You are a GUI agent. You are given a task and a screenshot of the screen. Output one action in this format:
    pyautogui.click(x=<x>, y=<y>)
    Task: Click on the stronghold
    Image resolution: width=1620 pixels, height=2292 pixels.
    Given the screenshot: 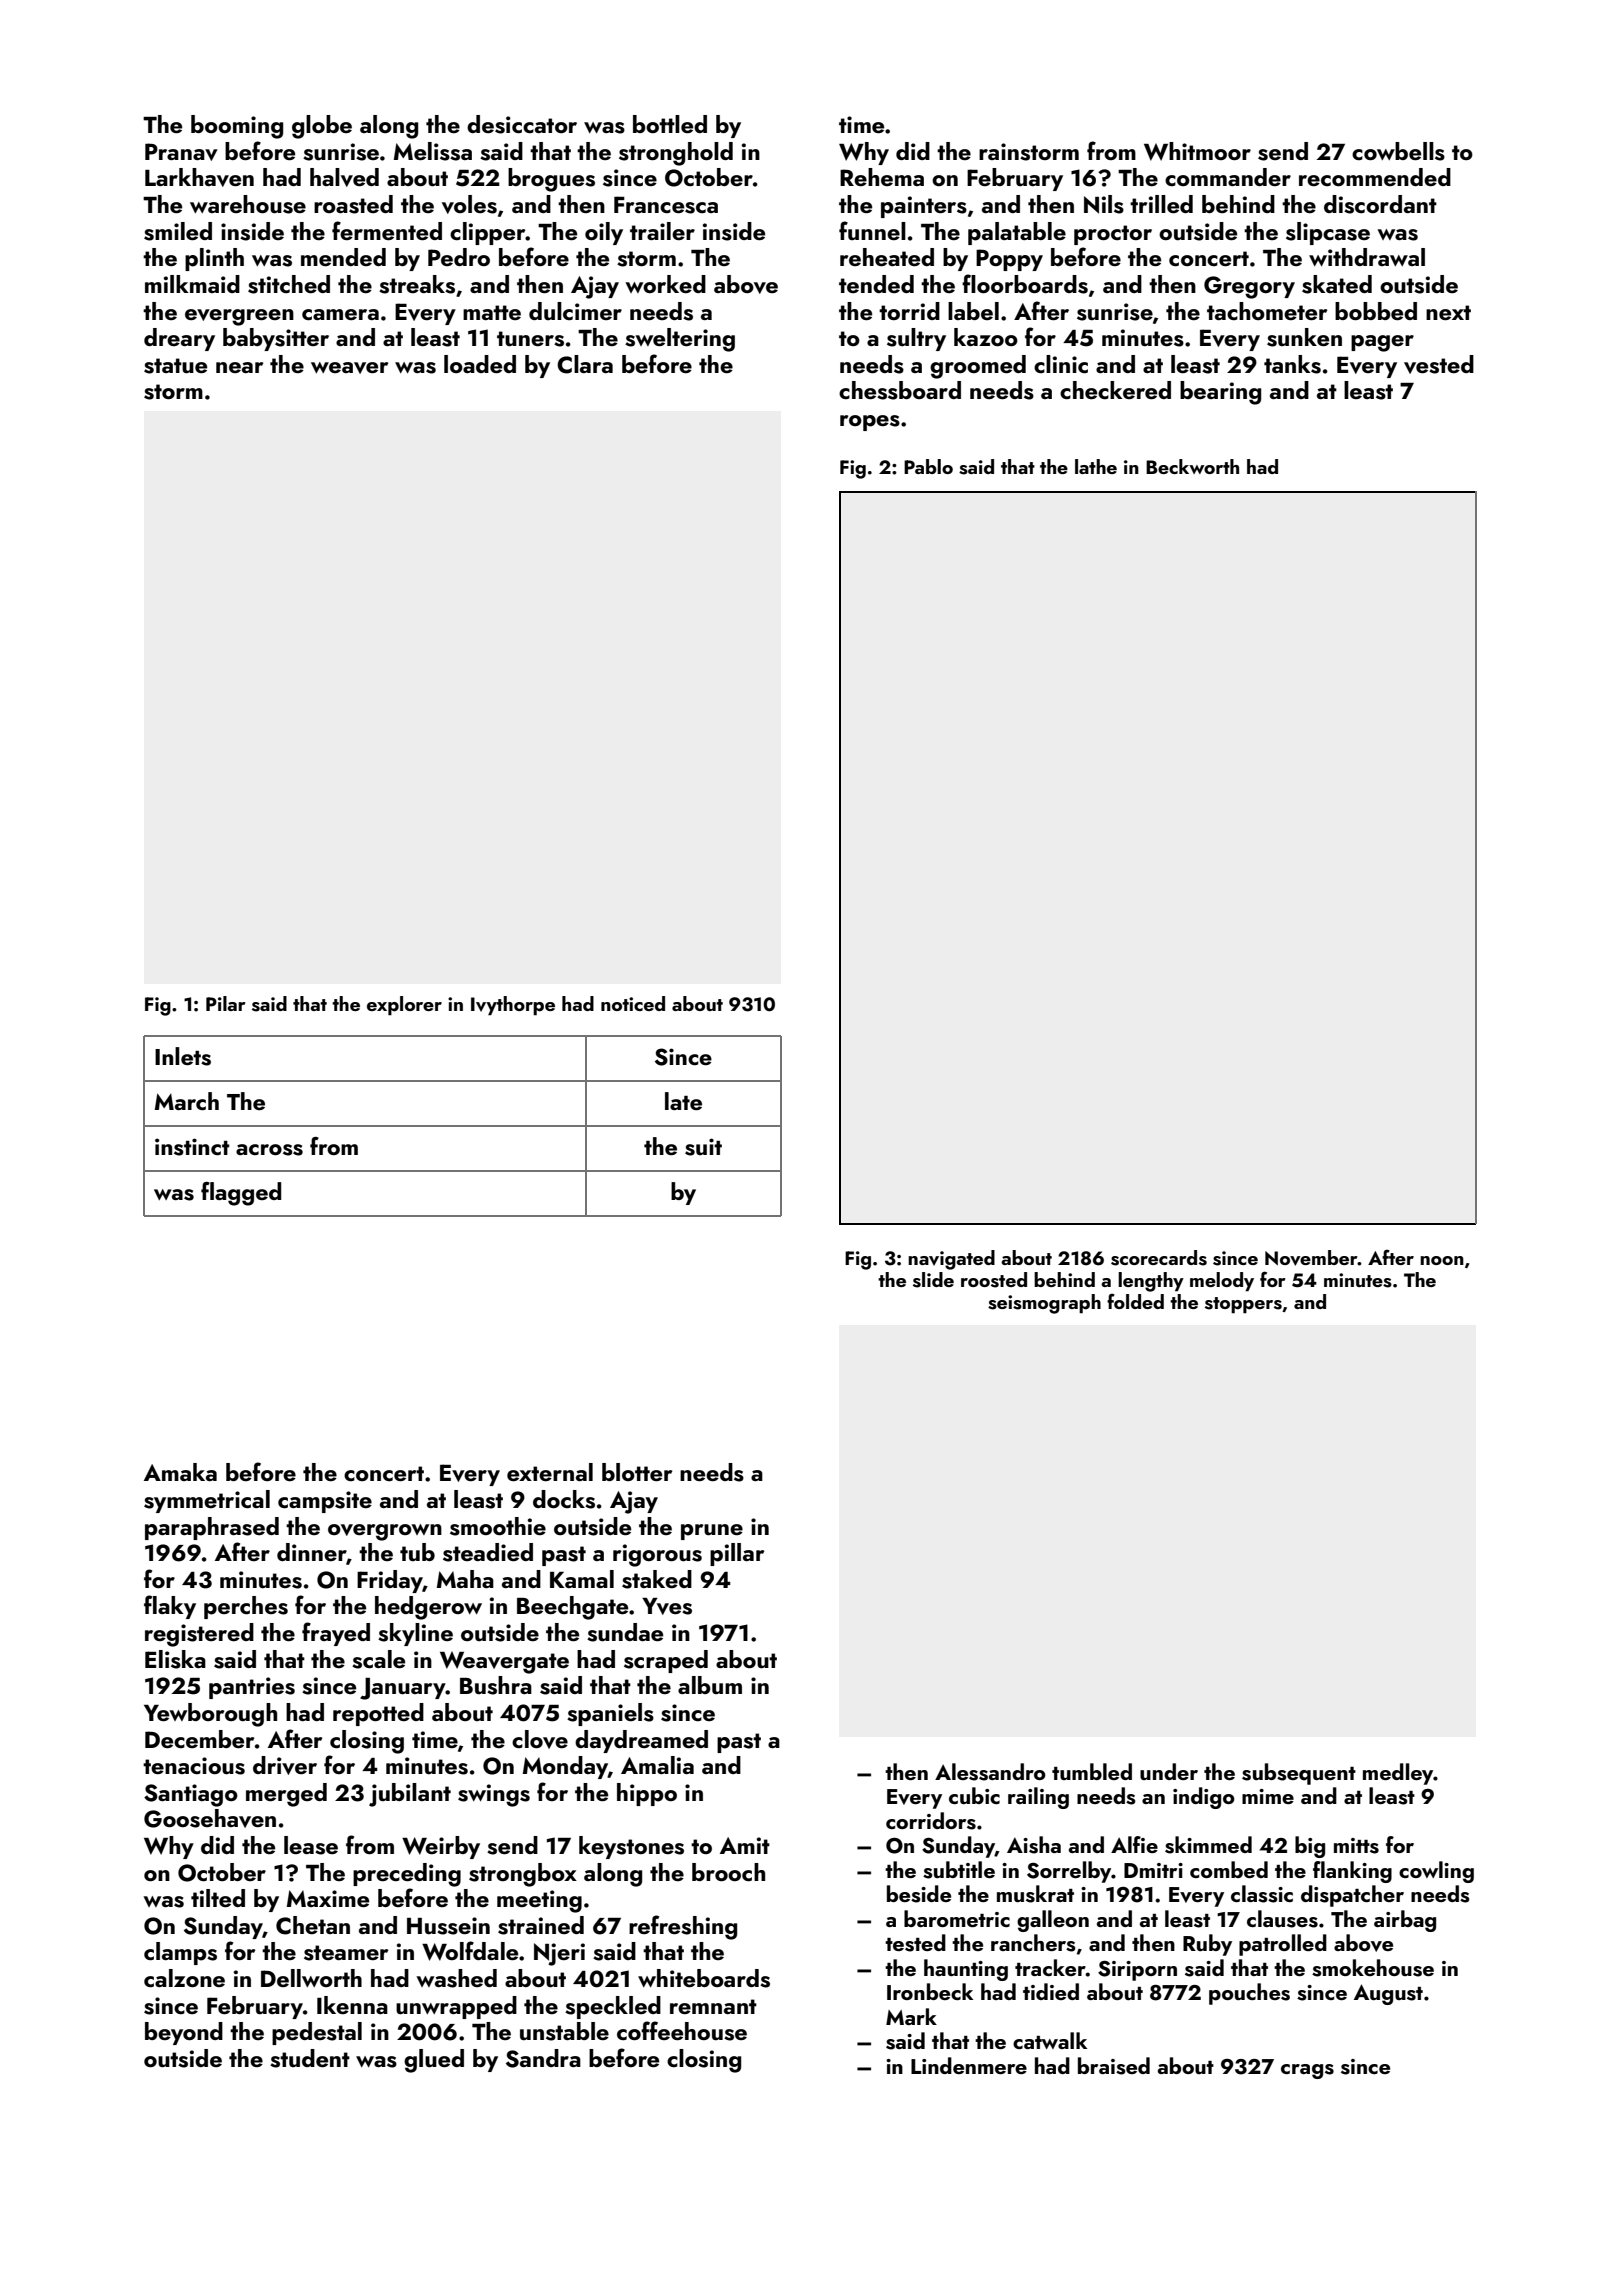 What is the action you would take?
    pyautogui.click(x=676, y=154)
